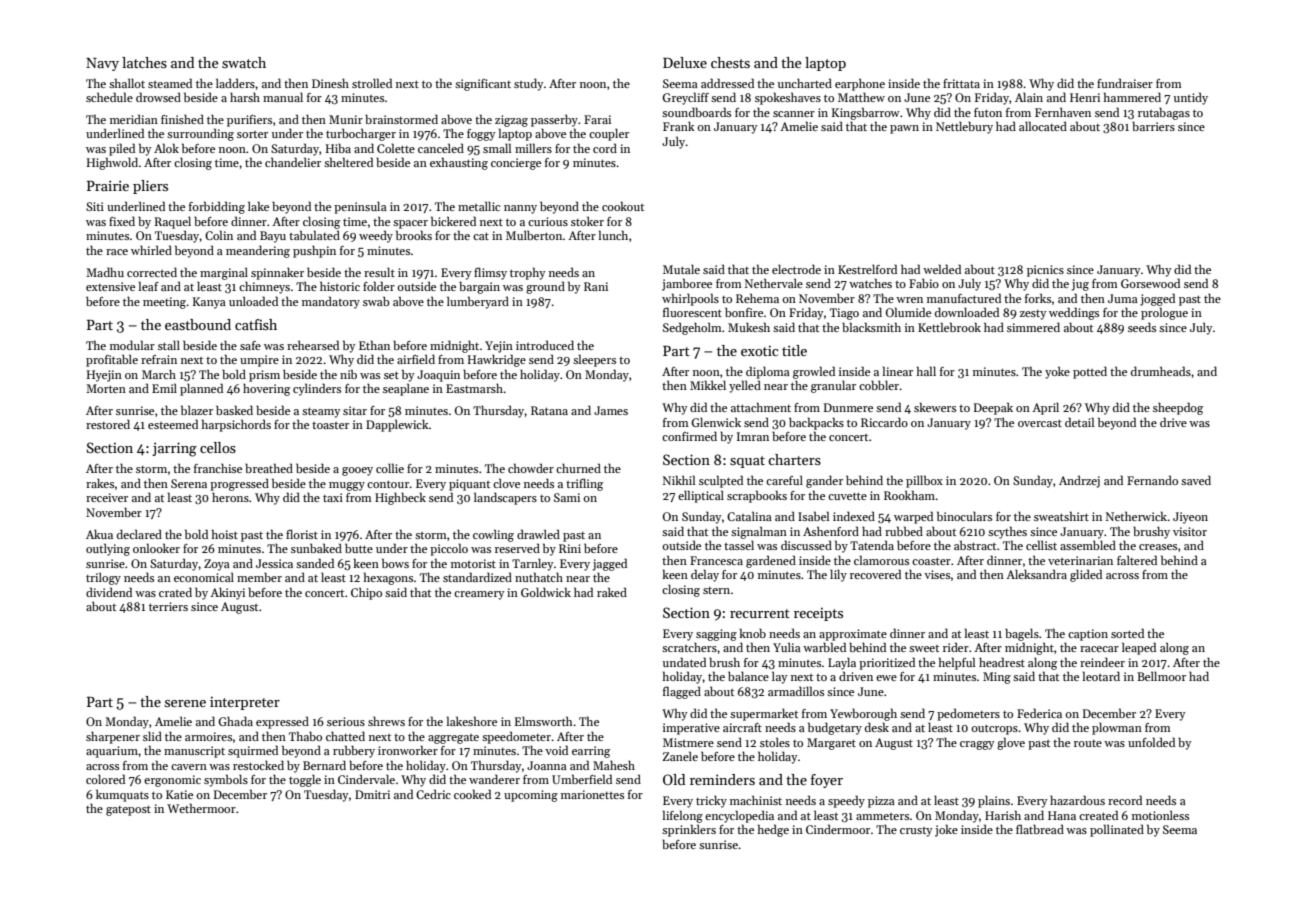 This screenshot has width=1308, height=924. Describe the element at coordinates (245, 703) in the screenshot. I see `interpreter` at that location.
